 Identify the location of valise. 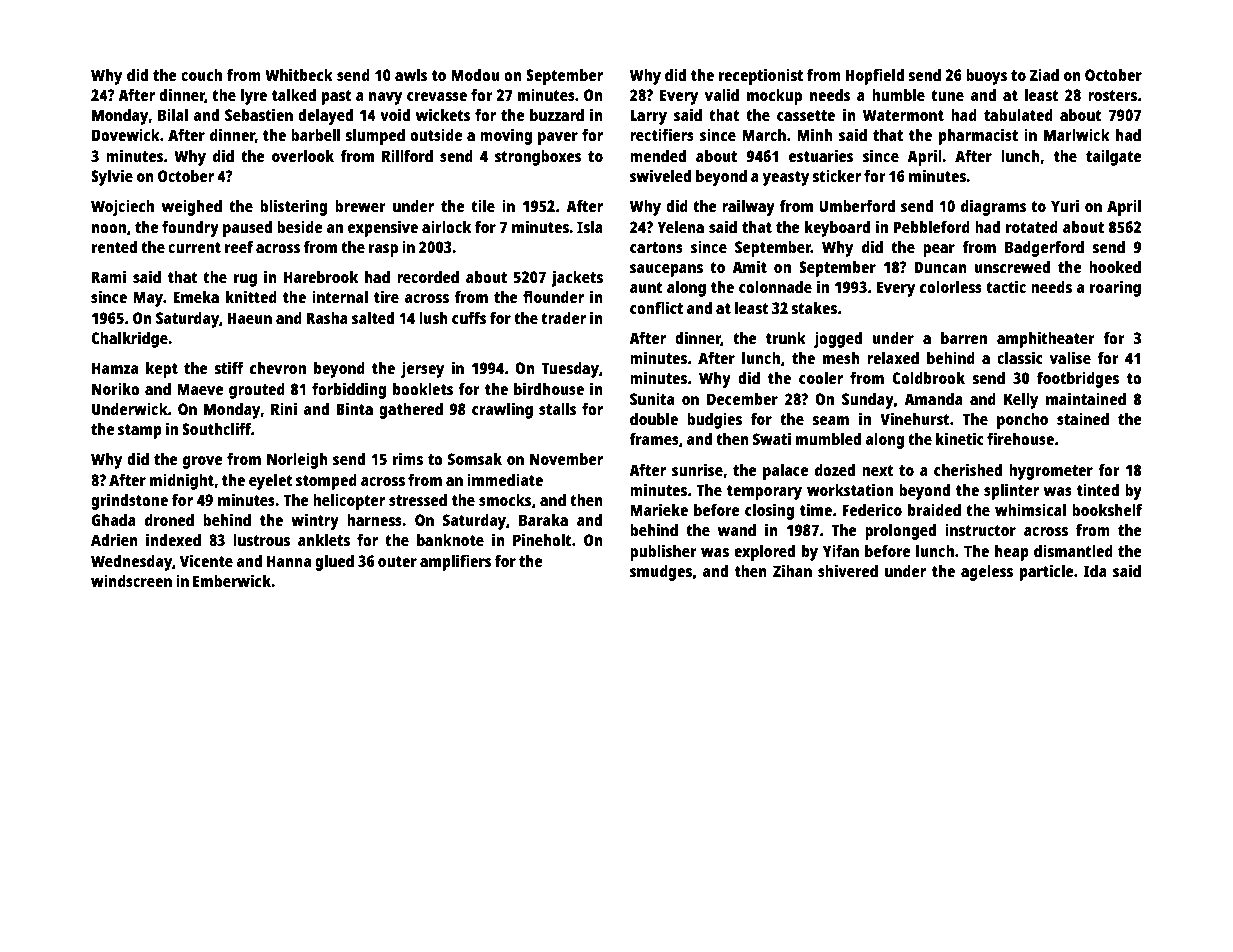
(1070, 357).
